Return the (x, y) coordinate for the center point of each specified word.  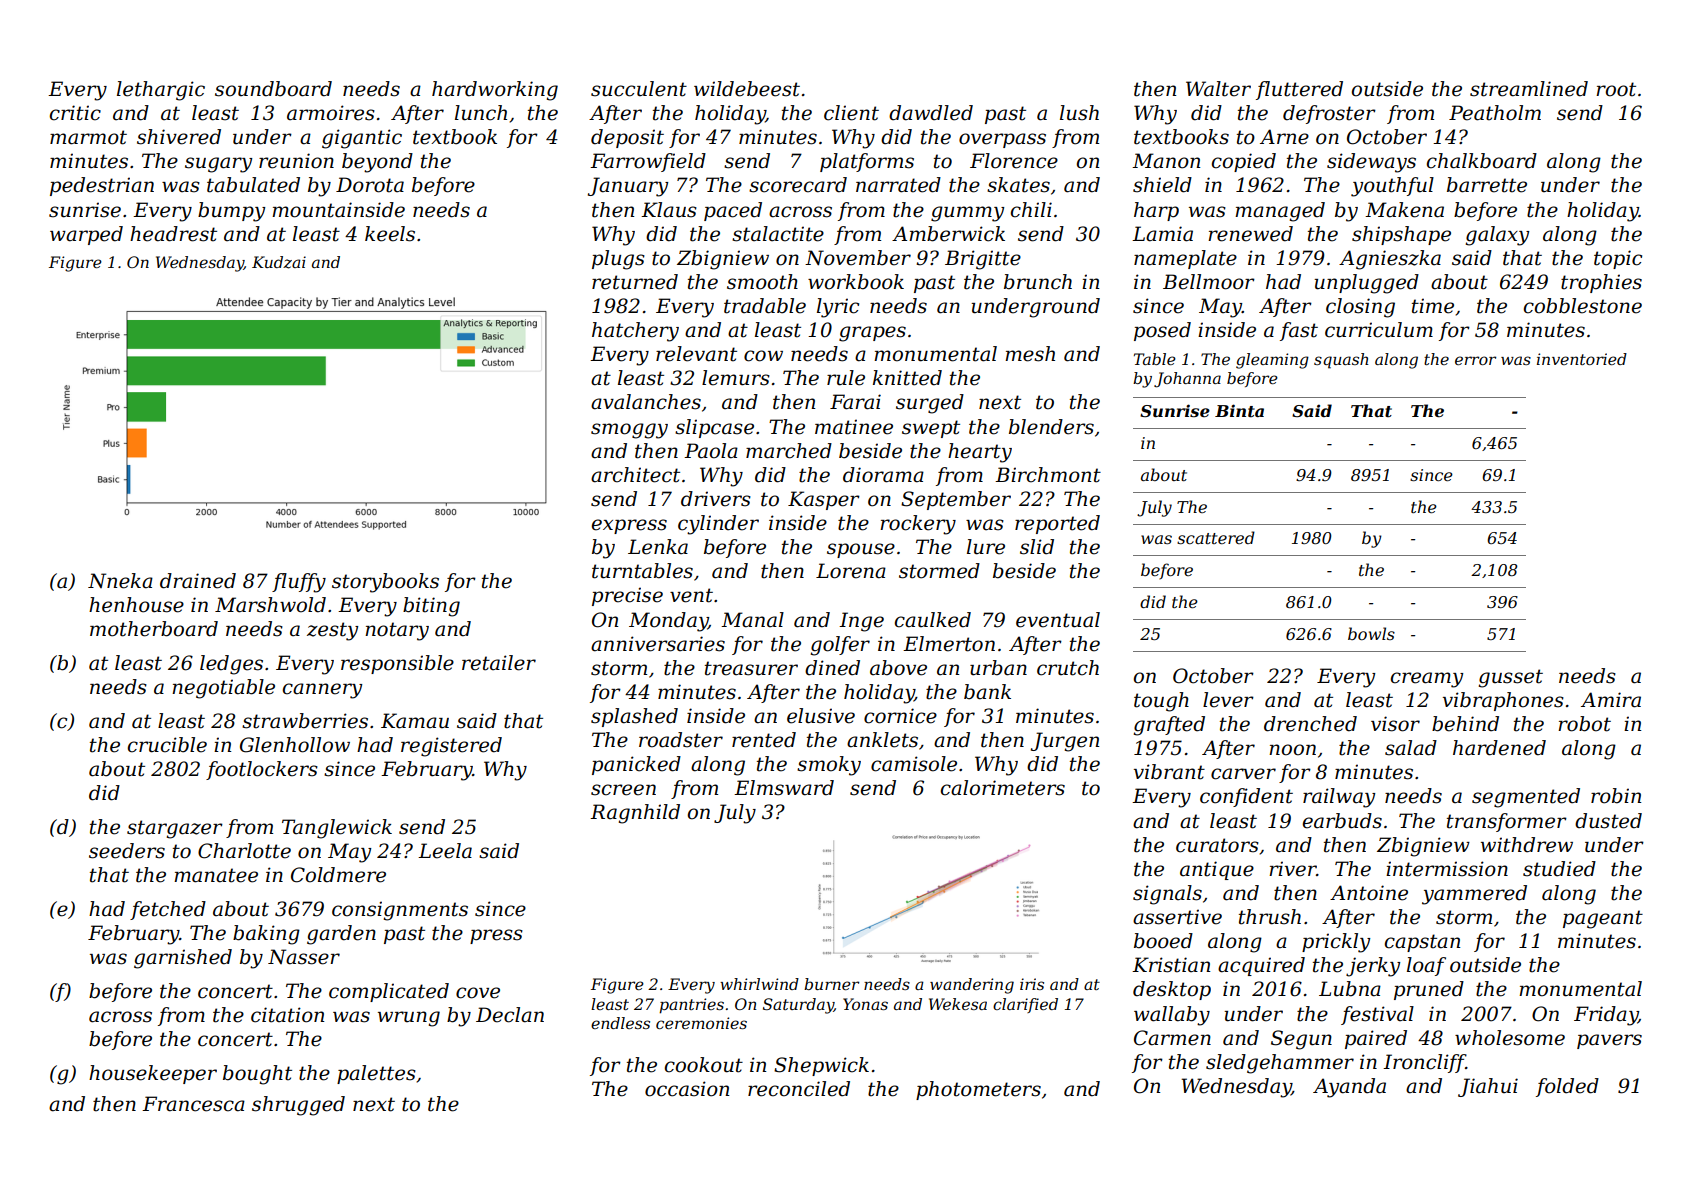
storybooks (385, 583)
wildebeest (747, 89)
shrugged (298, 1106)
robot (1584, 724)
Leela (445, 851)
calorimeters (1003, 788)
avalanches (646, 402)
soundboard (273, 89)
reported (1057, 524)
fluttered (1299, 90)
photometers (978, 1090)
